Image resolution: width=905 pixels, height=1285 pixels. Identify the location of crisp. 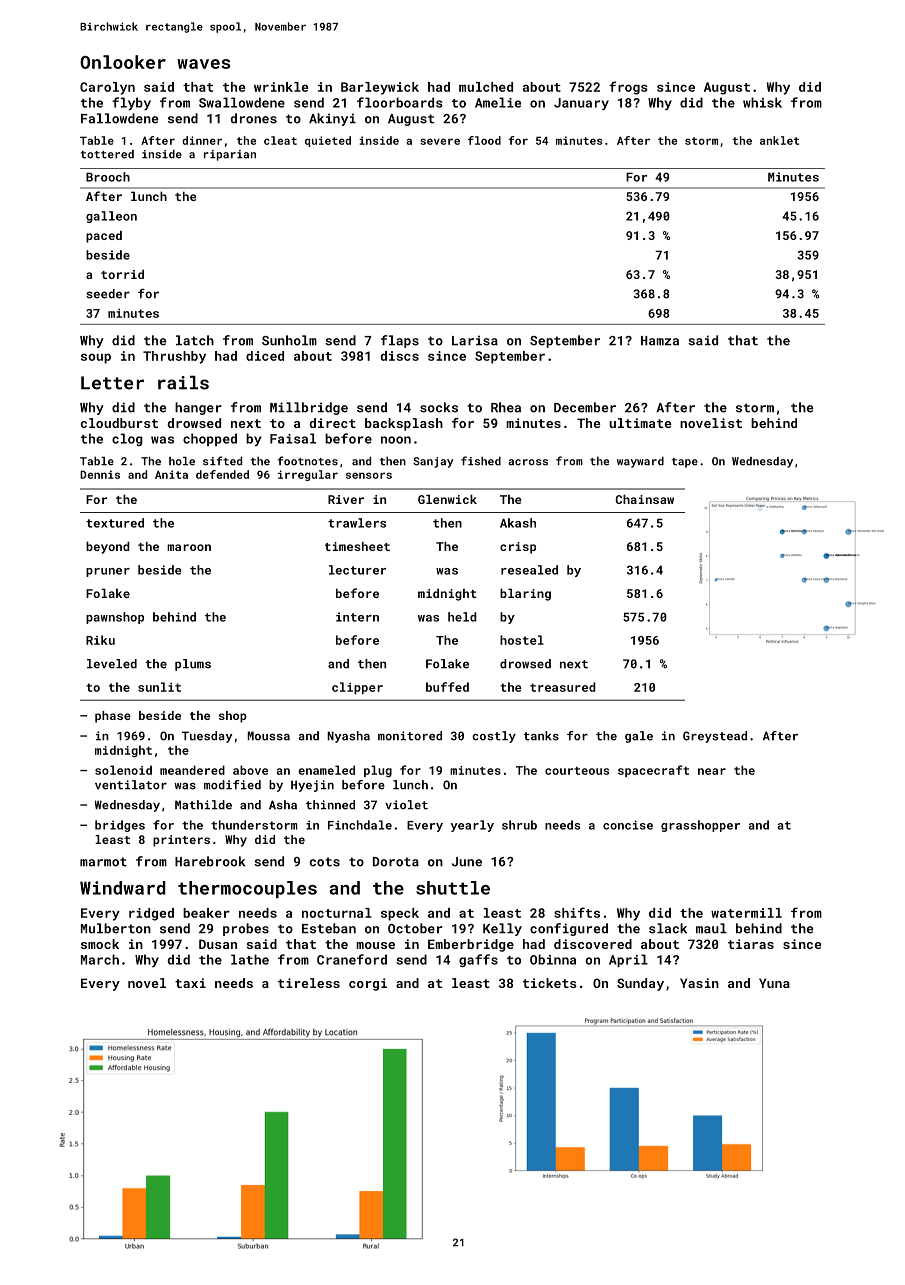
(518, 548).
